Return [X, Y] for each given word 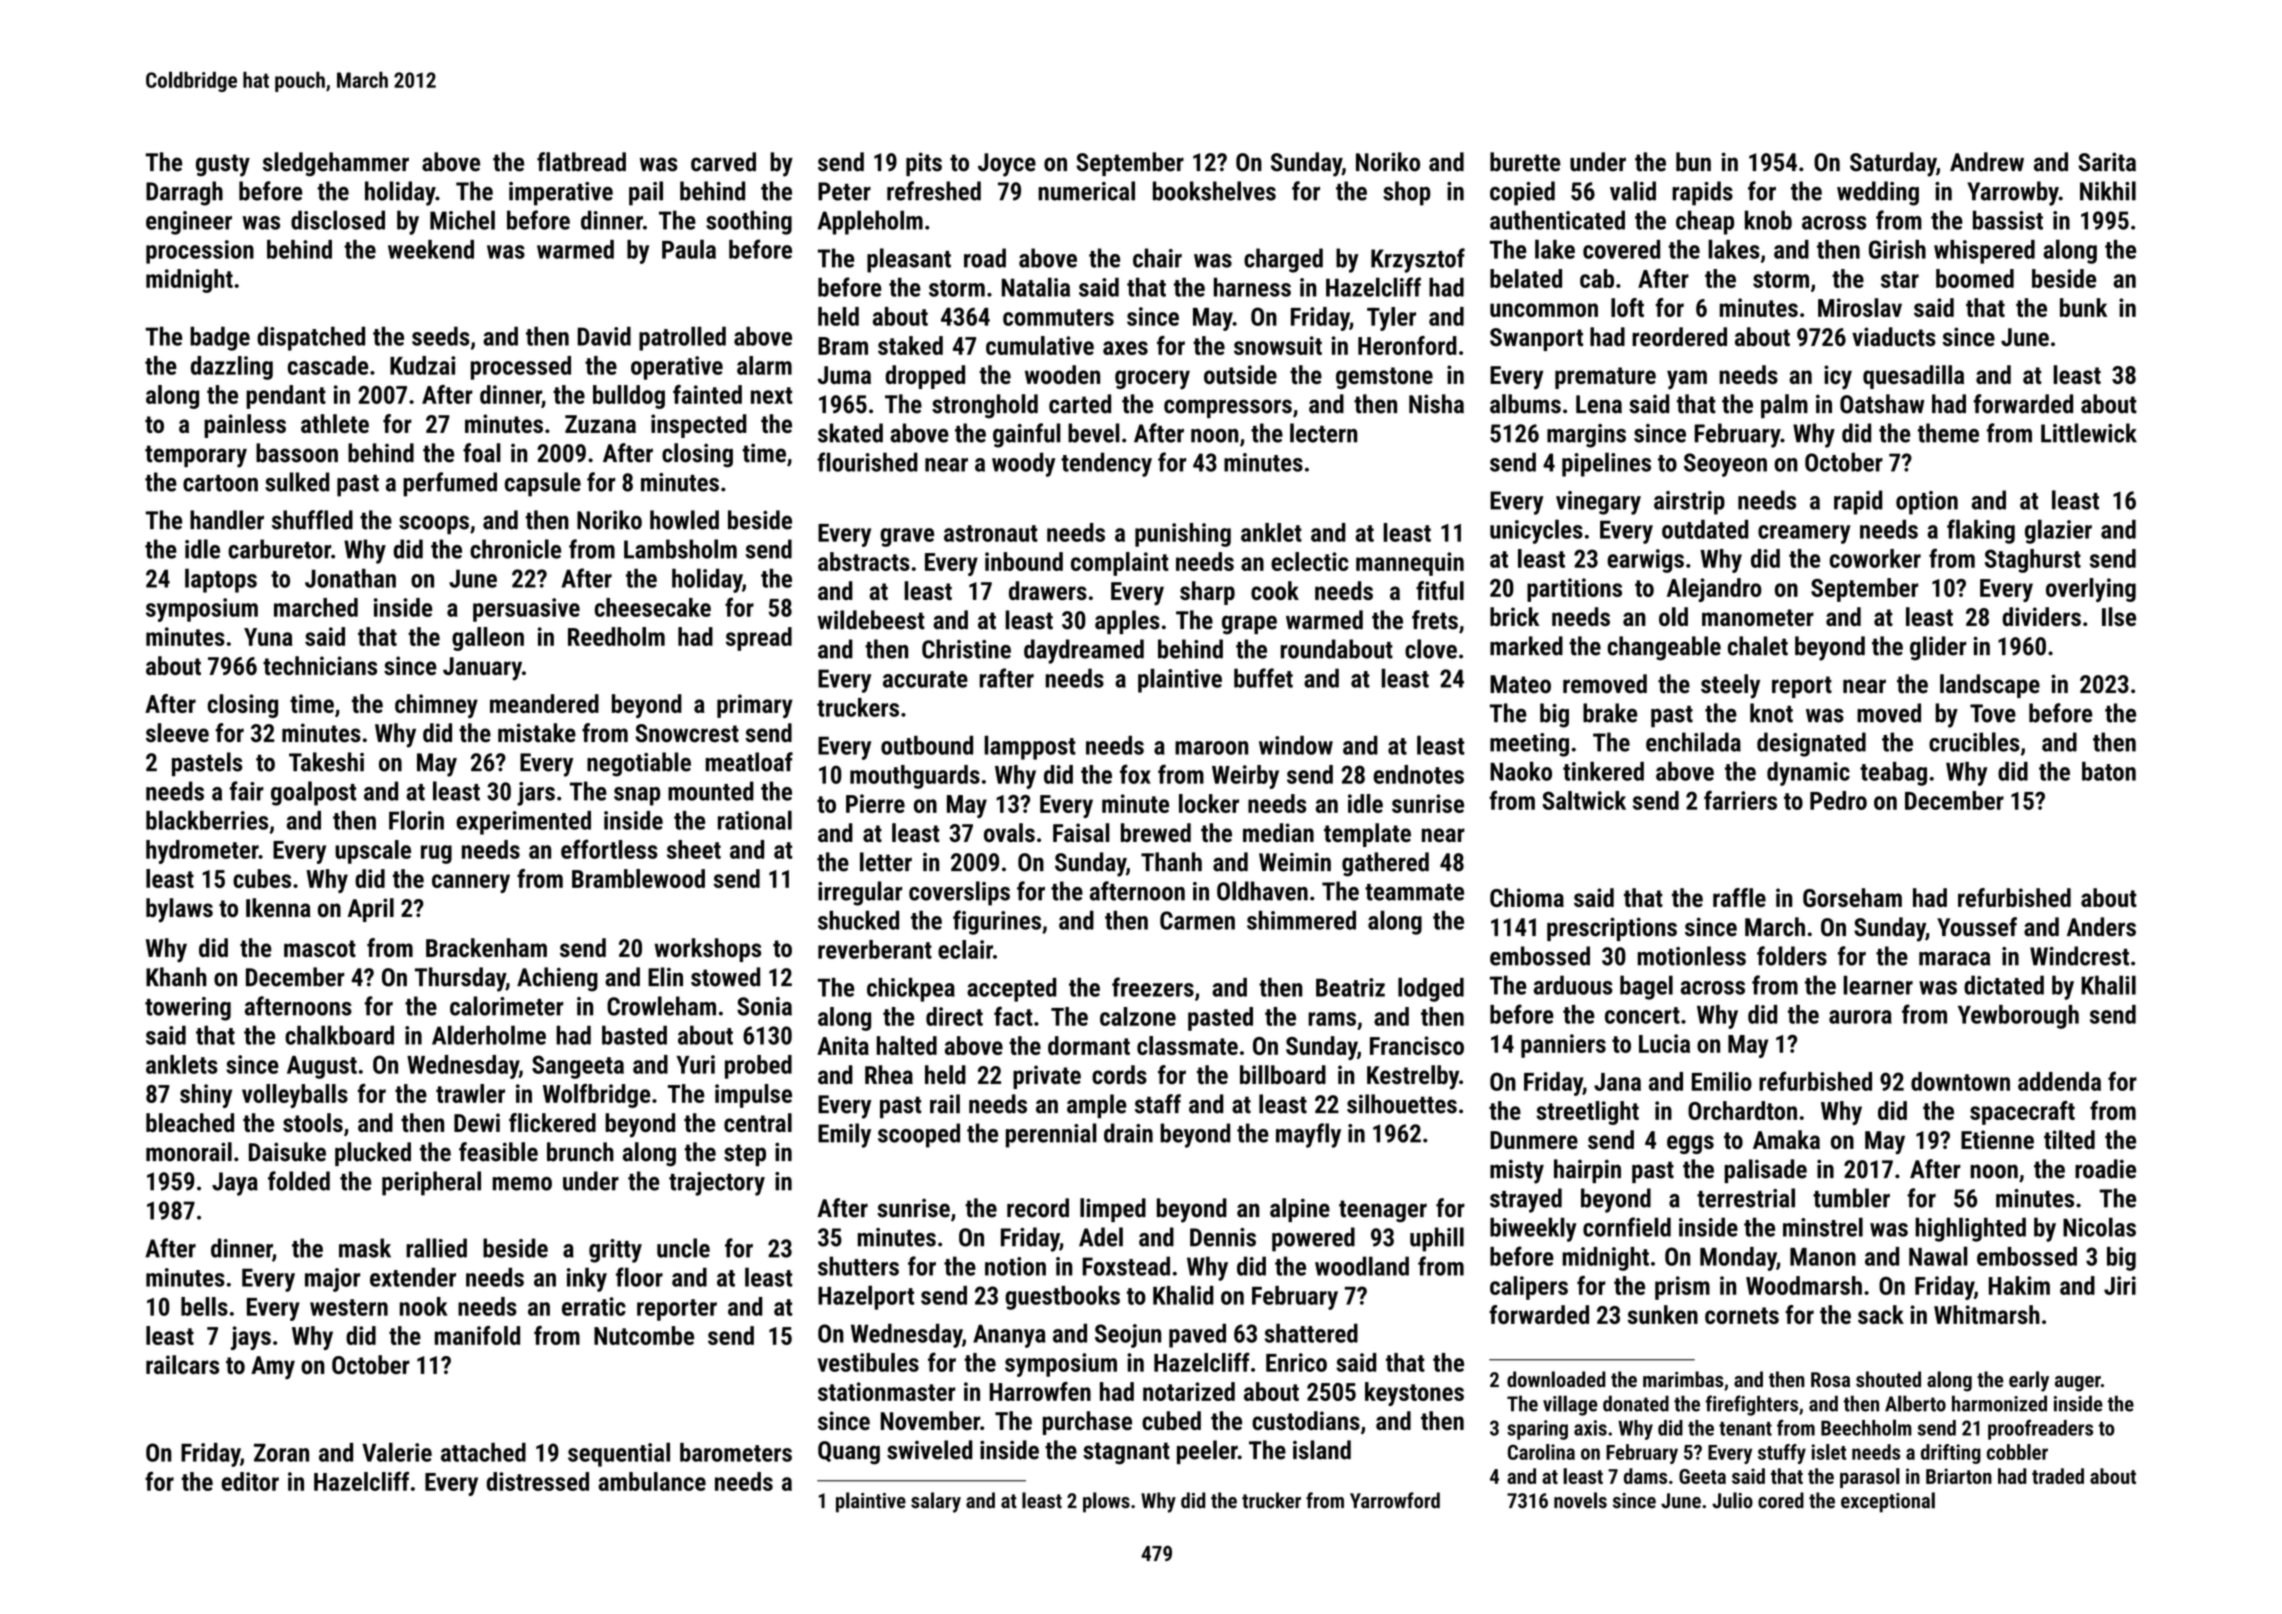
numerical [1086, 191]
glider [1938, 648]
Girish [1897, 249]
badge [220, 338]
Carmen [1197, 920]
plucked [373, 1154]
